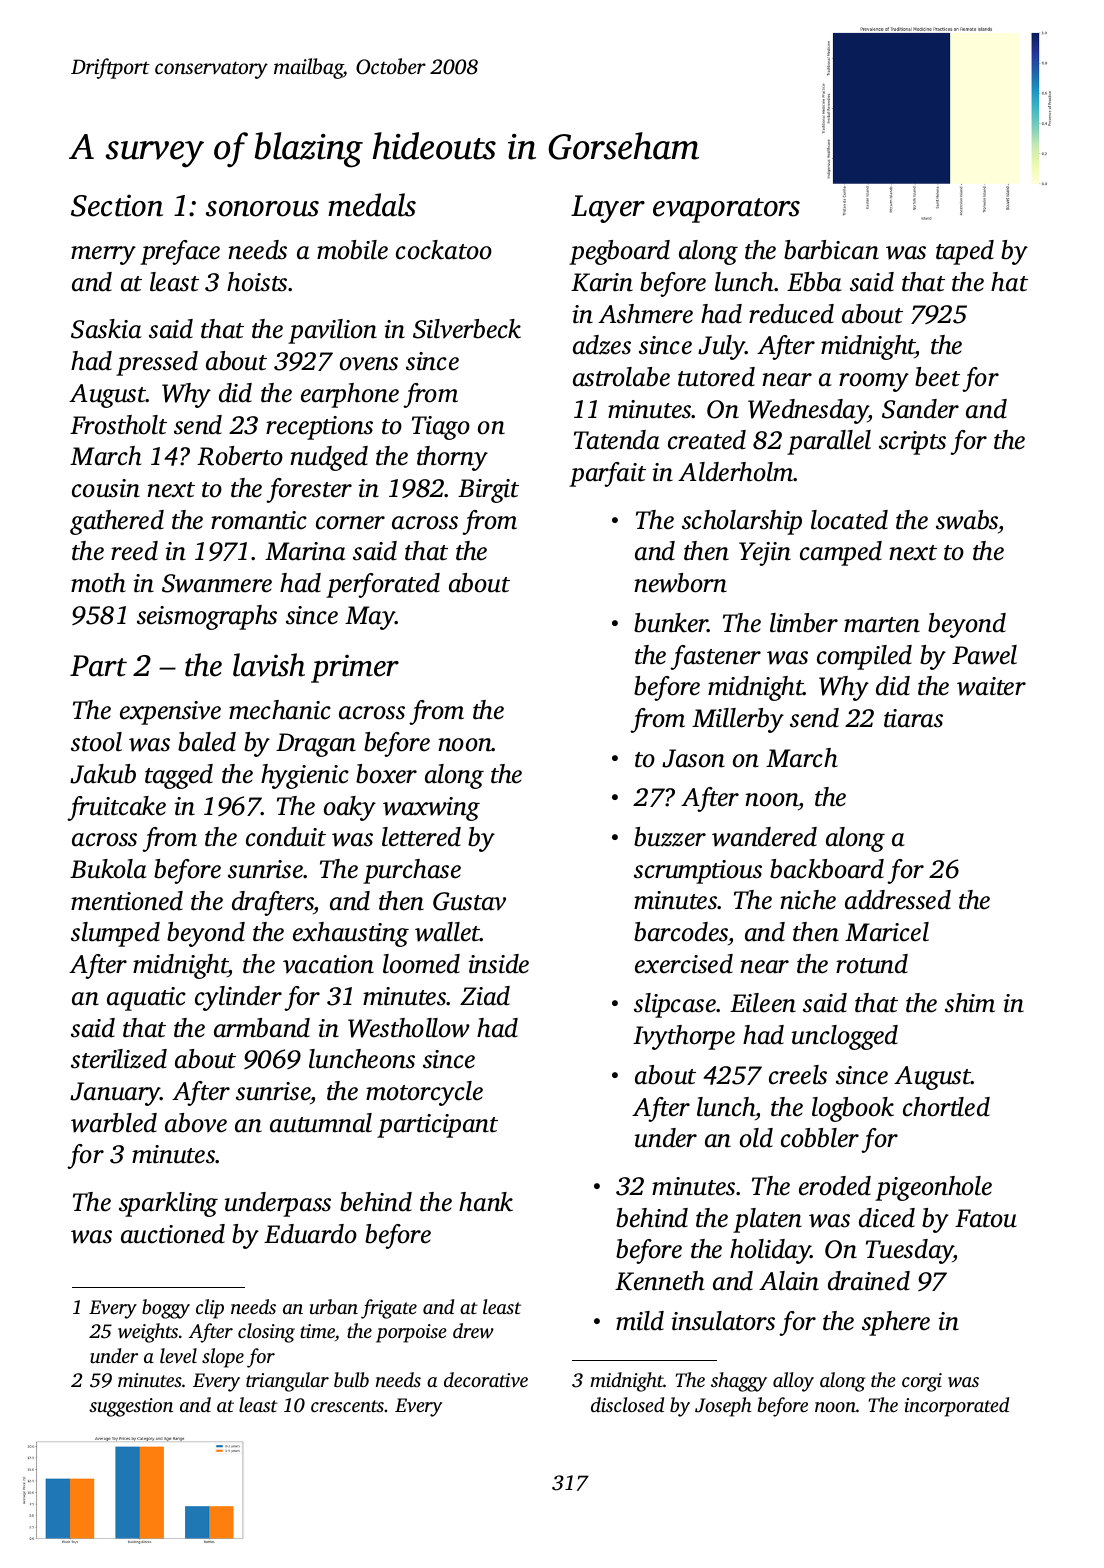 This screenshot has width=1104, height=1568. What do you see at coordinates (347, 1406) in the screenshot?
I see `crescents` at bounding box center [347, 1406].
